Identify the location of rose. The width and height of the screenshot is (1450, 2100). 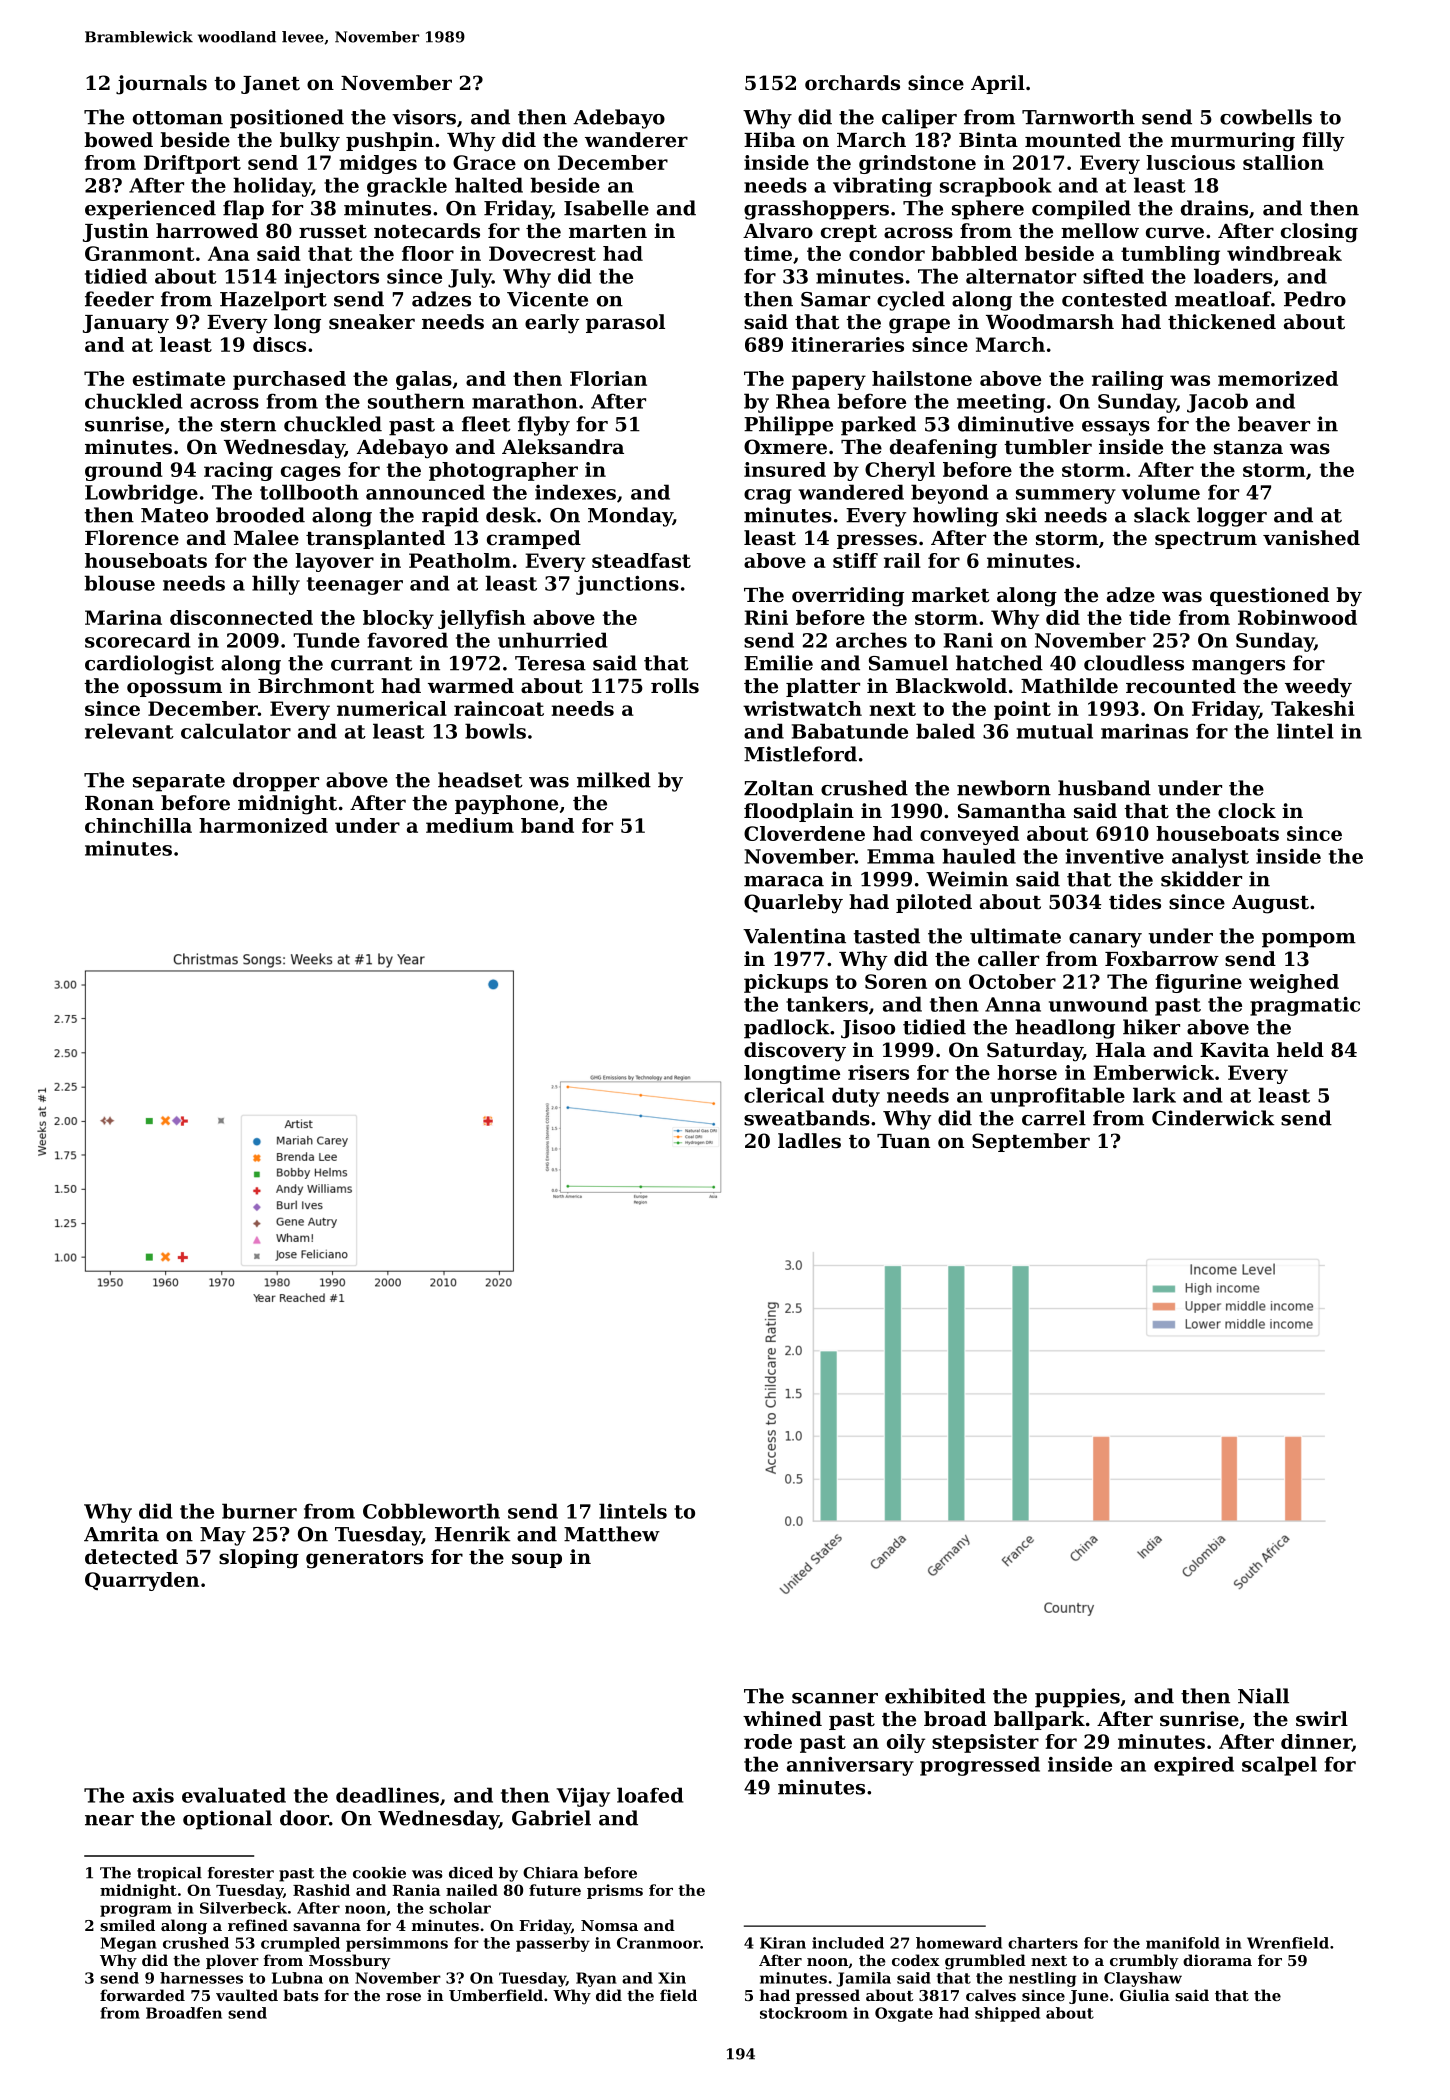
(403, 1997).
